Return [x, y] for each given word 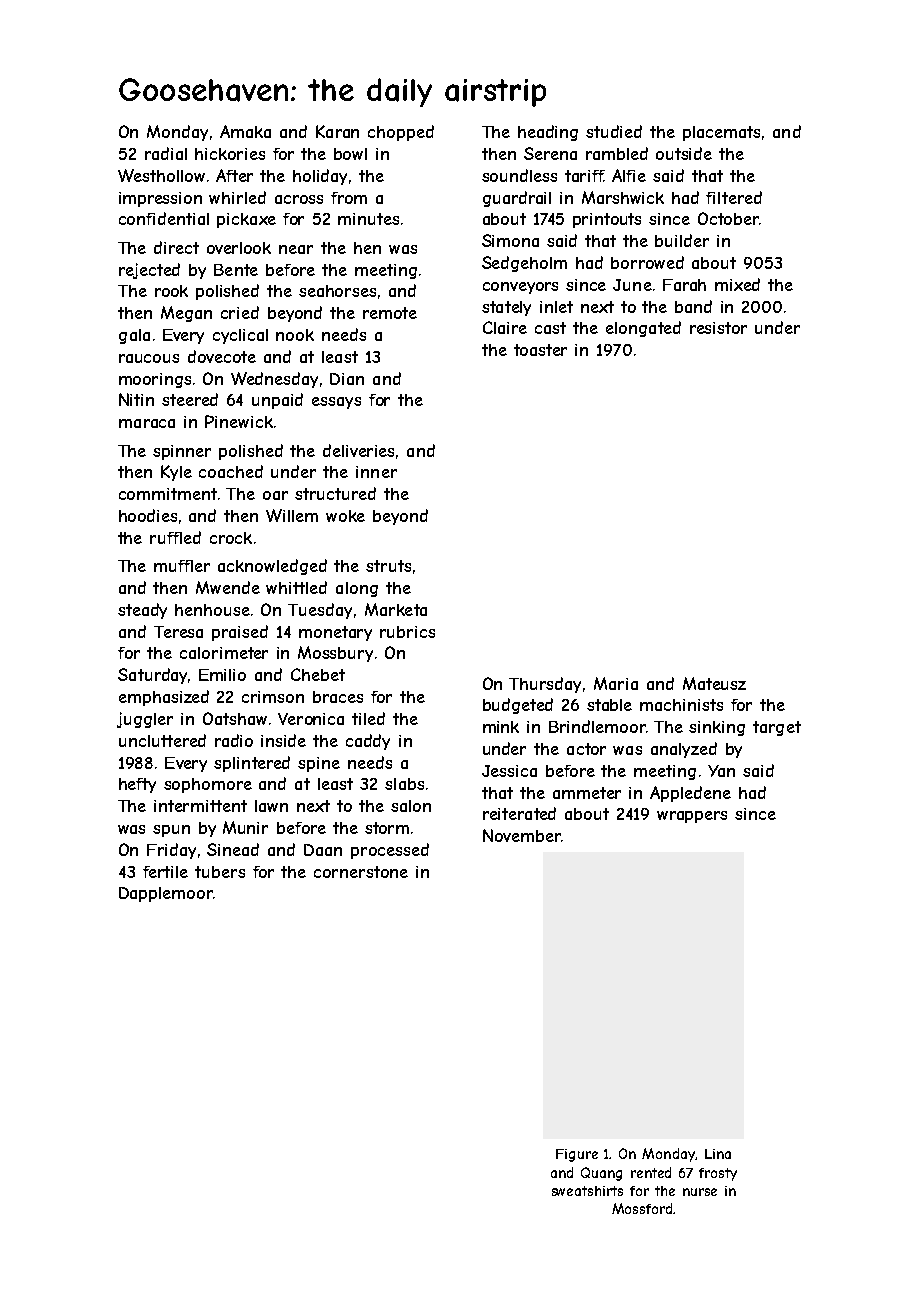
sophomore [208, 785]
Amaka [245, 131]
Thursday [545, 685]
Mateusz [714, 683]
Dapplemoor [166, 894]
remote [390, 313]
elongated [643, 329]
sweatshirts [587, 1191]
